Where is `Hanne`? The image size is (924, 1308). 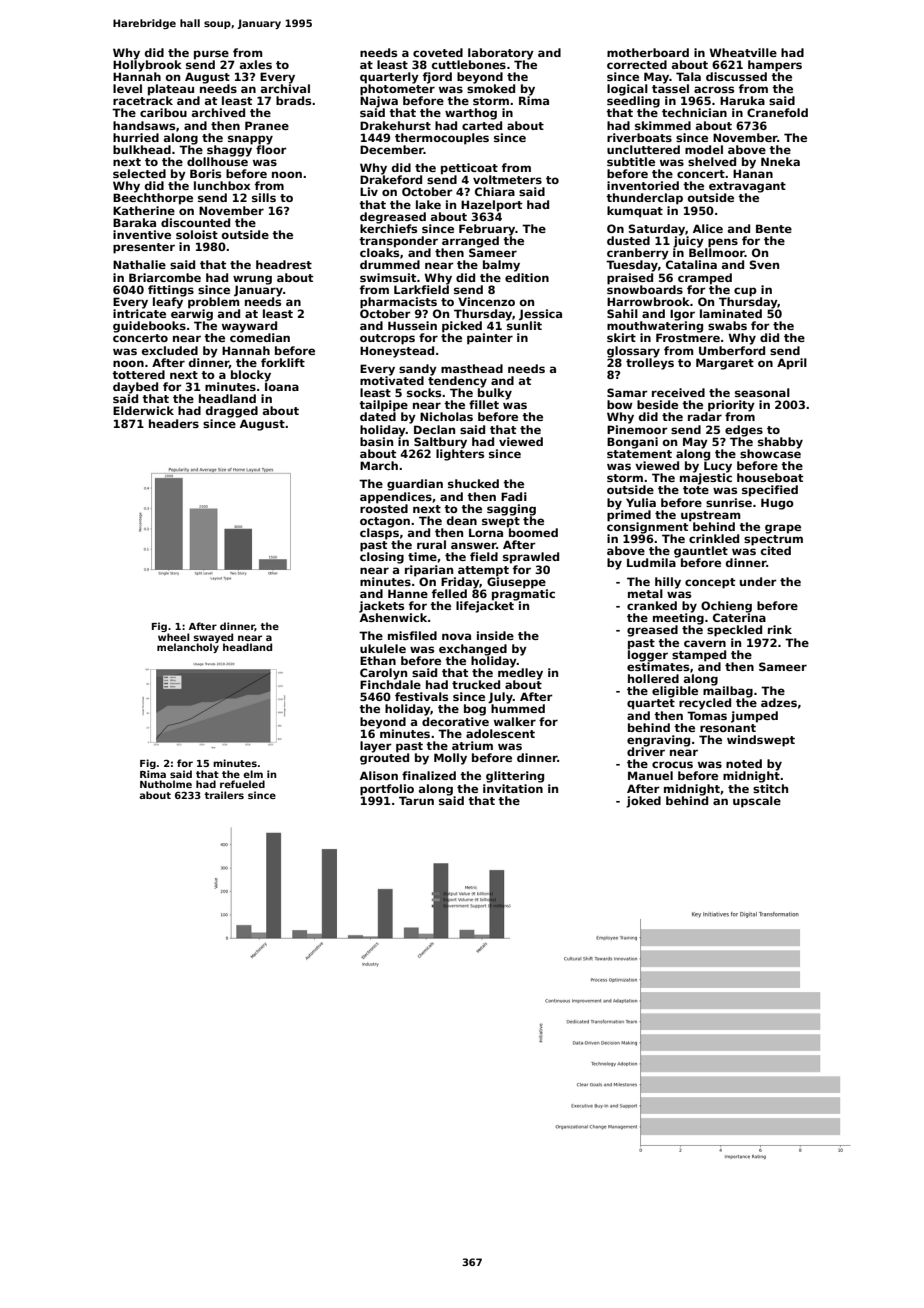
Hanne is located at coordinates (408, 593).
